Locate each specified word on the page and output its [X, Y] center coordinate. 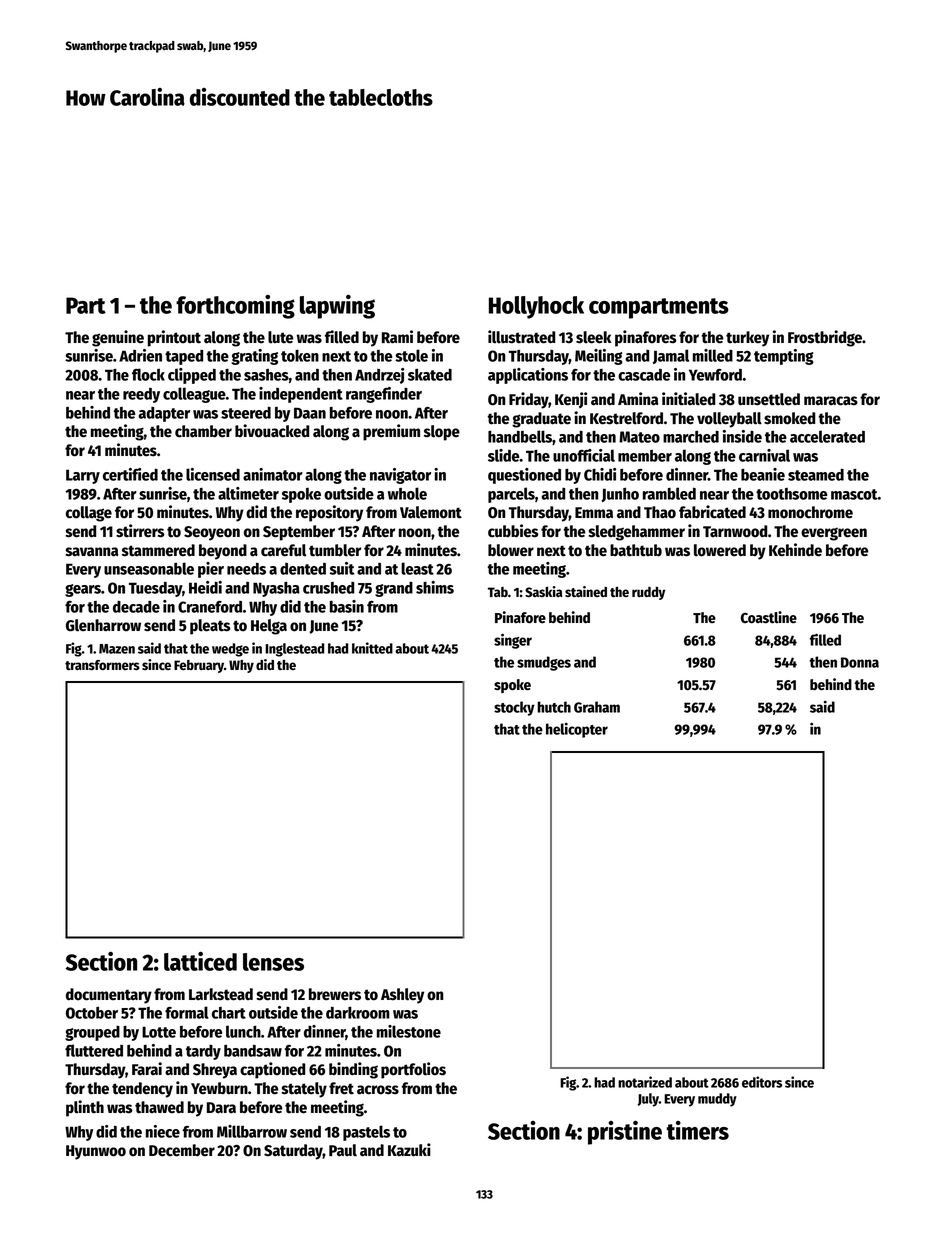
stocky [514, 708]
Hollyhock [536, 307]
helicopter [577, 730]
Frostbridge [825, 338]
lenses [273, 962]
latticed [200, 961]
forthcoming [235, 307]
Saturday [293, 1152]
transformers [102, 665]
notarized [645, 1082]
